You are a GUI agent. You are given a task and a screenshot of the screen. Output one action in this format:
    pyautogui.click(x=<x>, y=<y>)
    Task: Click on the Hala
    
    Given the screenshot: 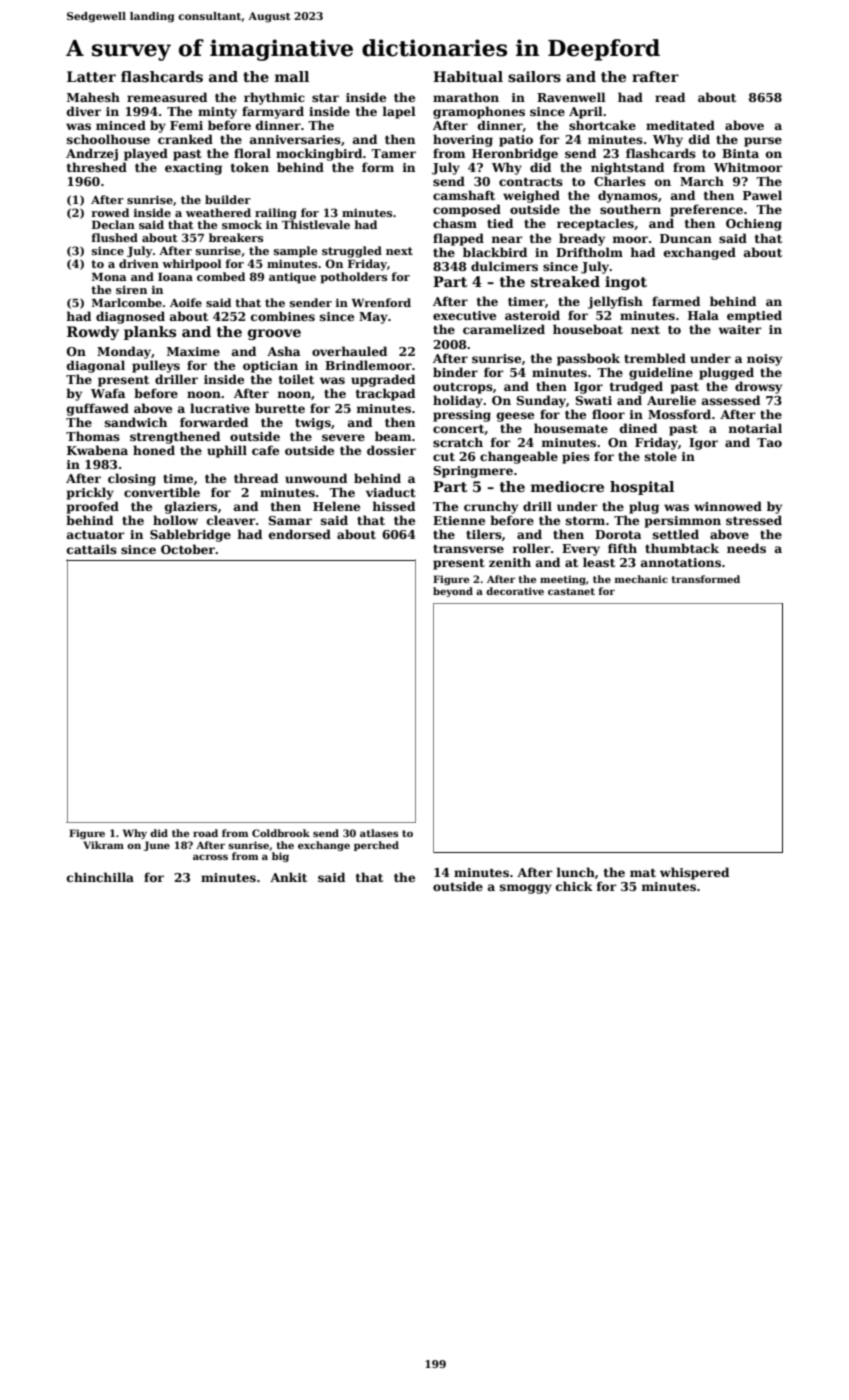 What is the action you would take?
    pyautogui.click(x=703, y=315)
